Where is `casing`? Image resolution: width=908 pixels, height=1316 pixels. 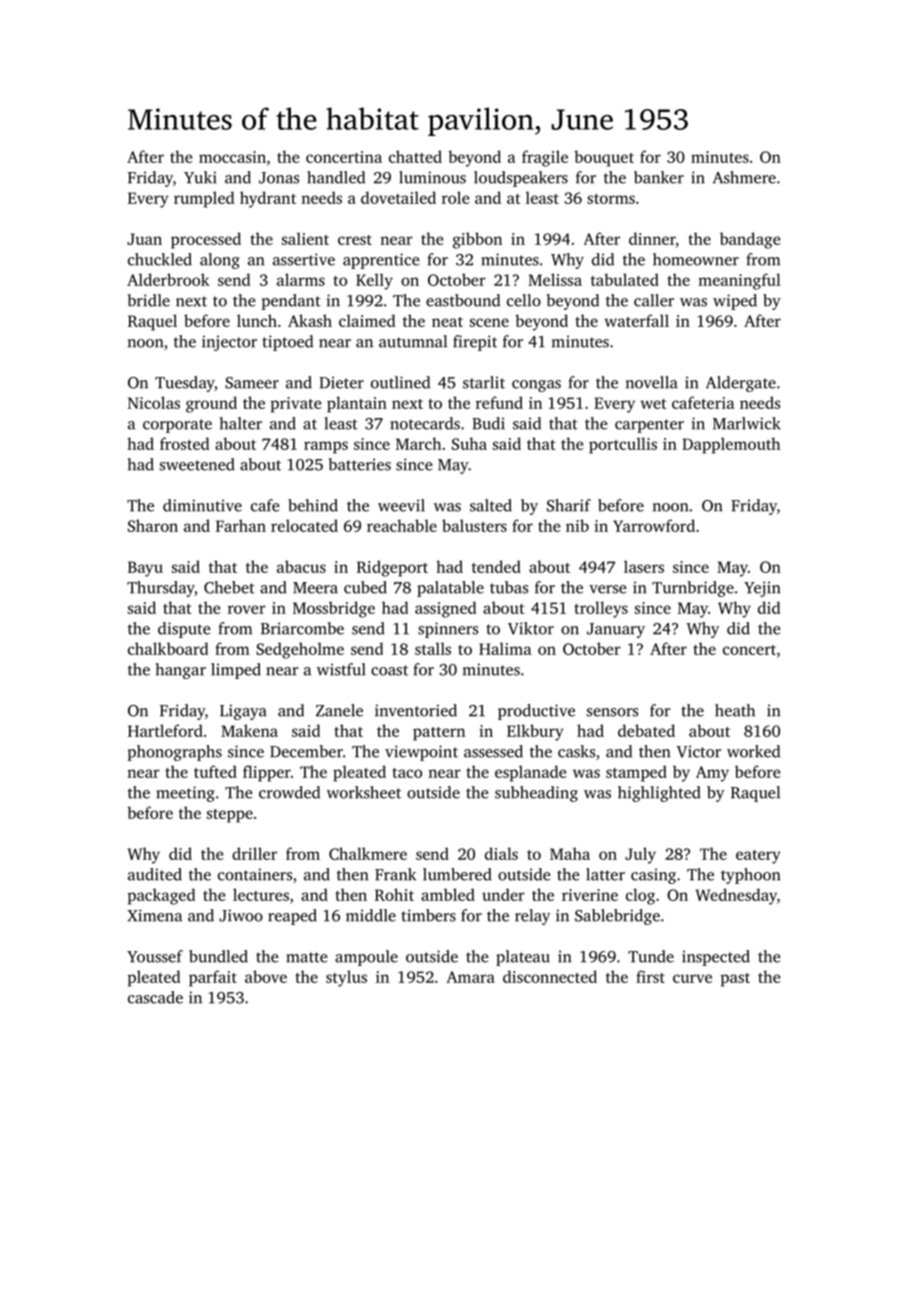
casing is located at coordinates (653, 876).
